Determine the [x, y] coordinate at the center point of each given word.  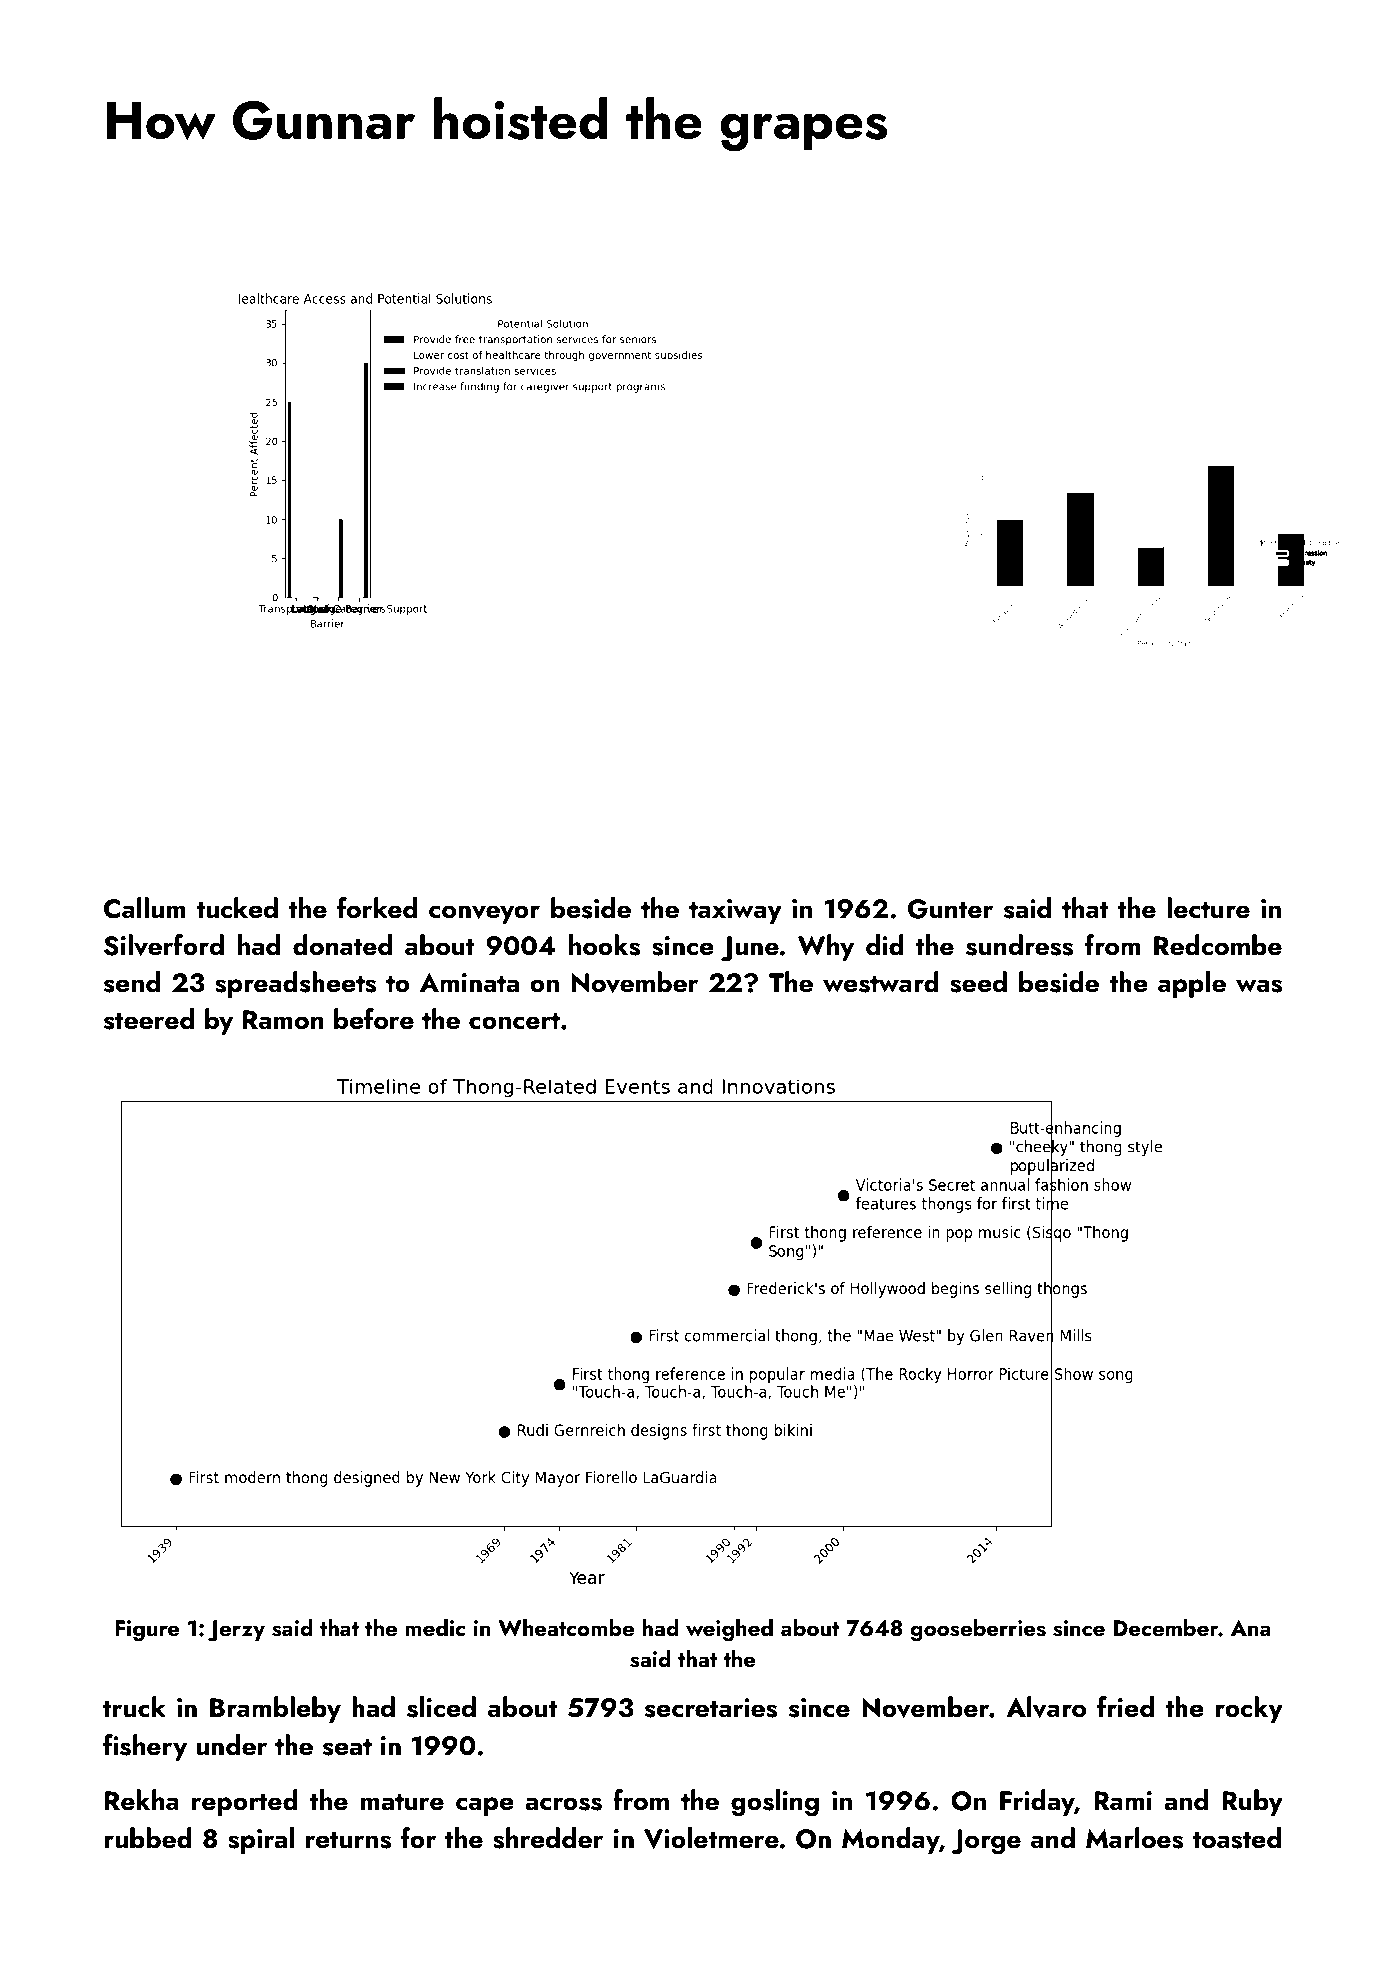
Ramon [283, 1020]
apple [1192, 984]
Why [826, 947]
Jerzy [236, 1631]
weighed [729, 1630]
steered [149, 1019]
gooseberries [978, 1630]
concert [514, 1021]
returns [348, 1840]
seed [978, 982]
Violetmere [711, 1838]
